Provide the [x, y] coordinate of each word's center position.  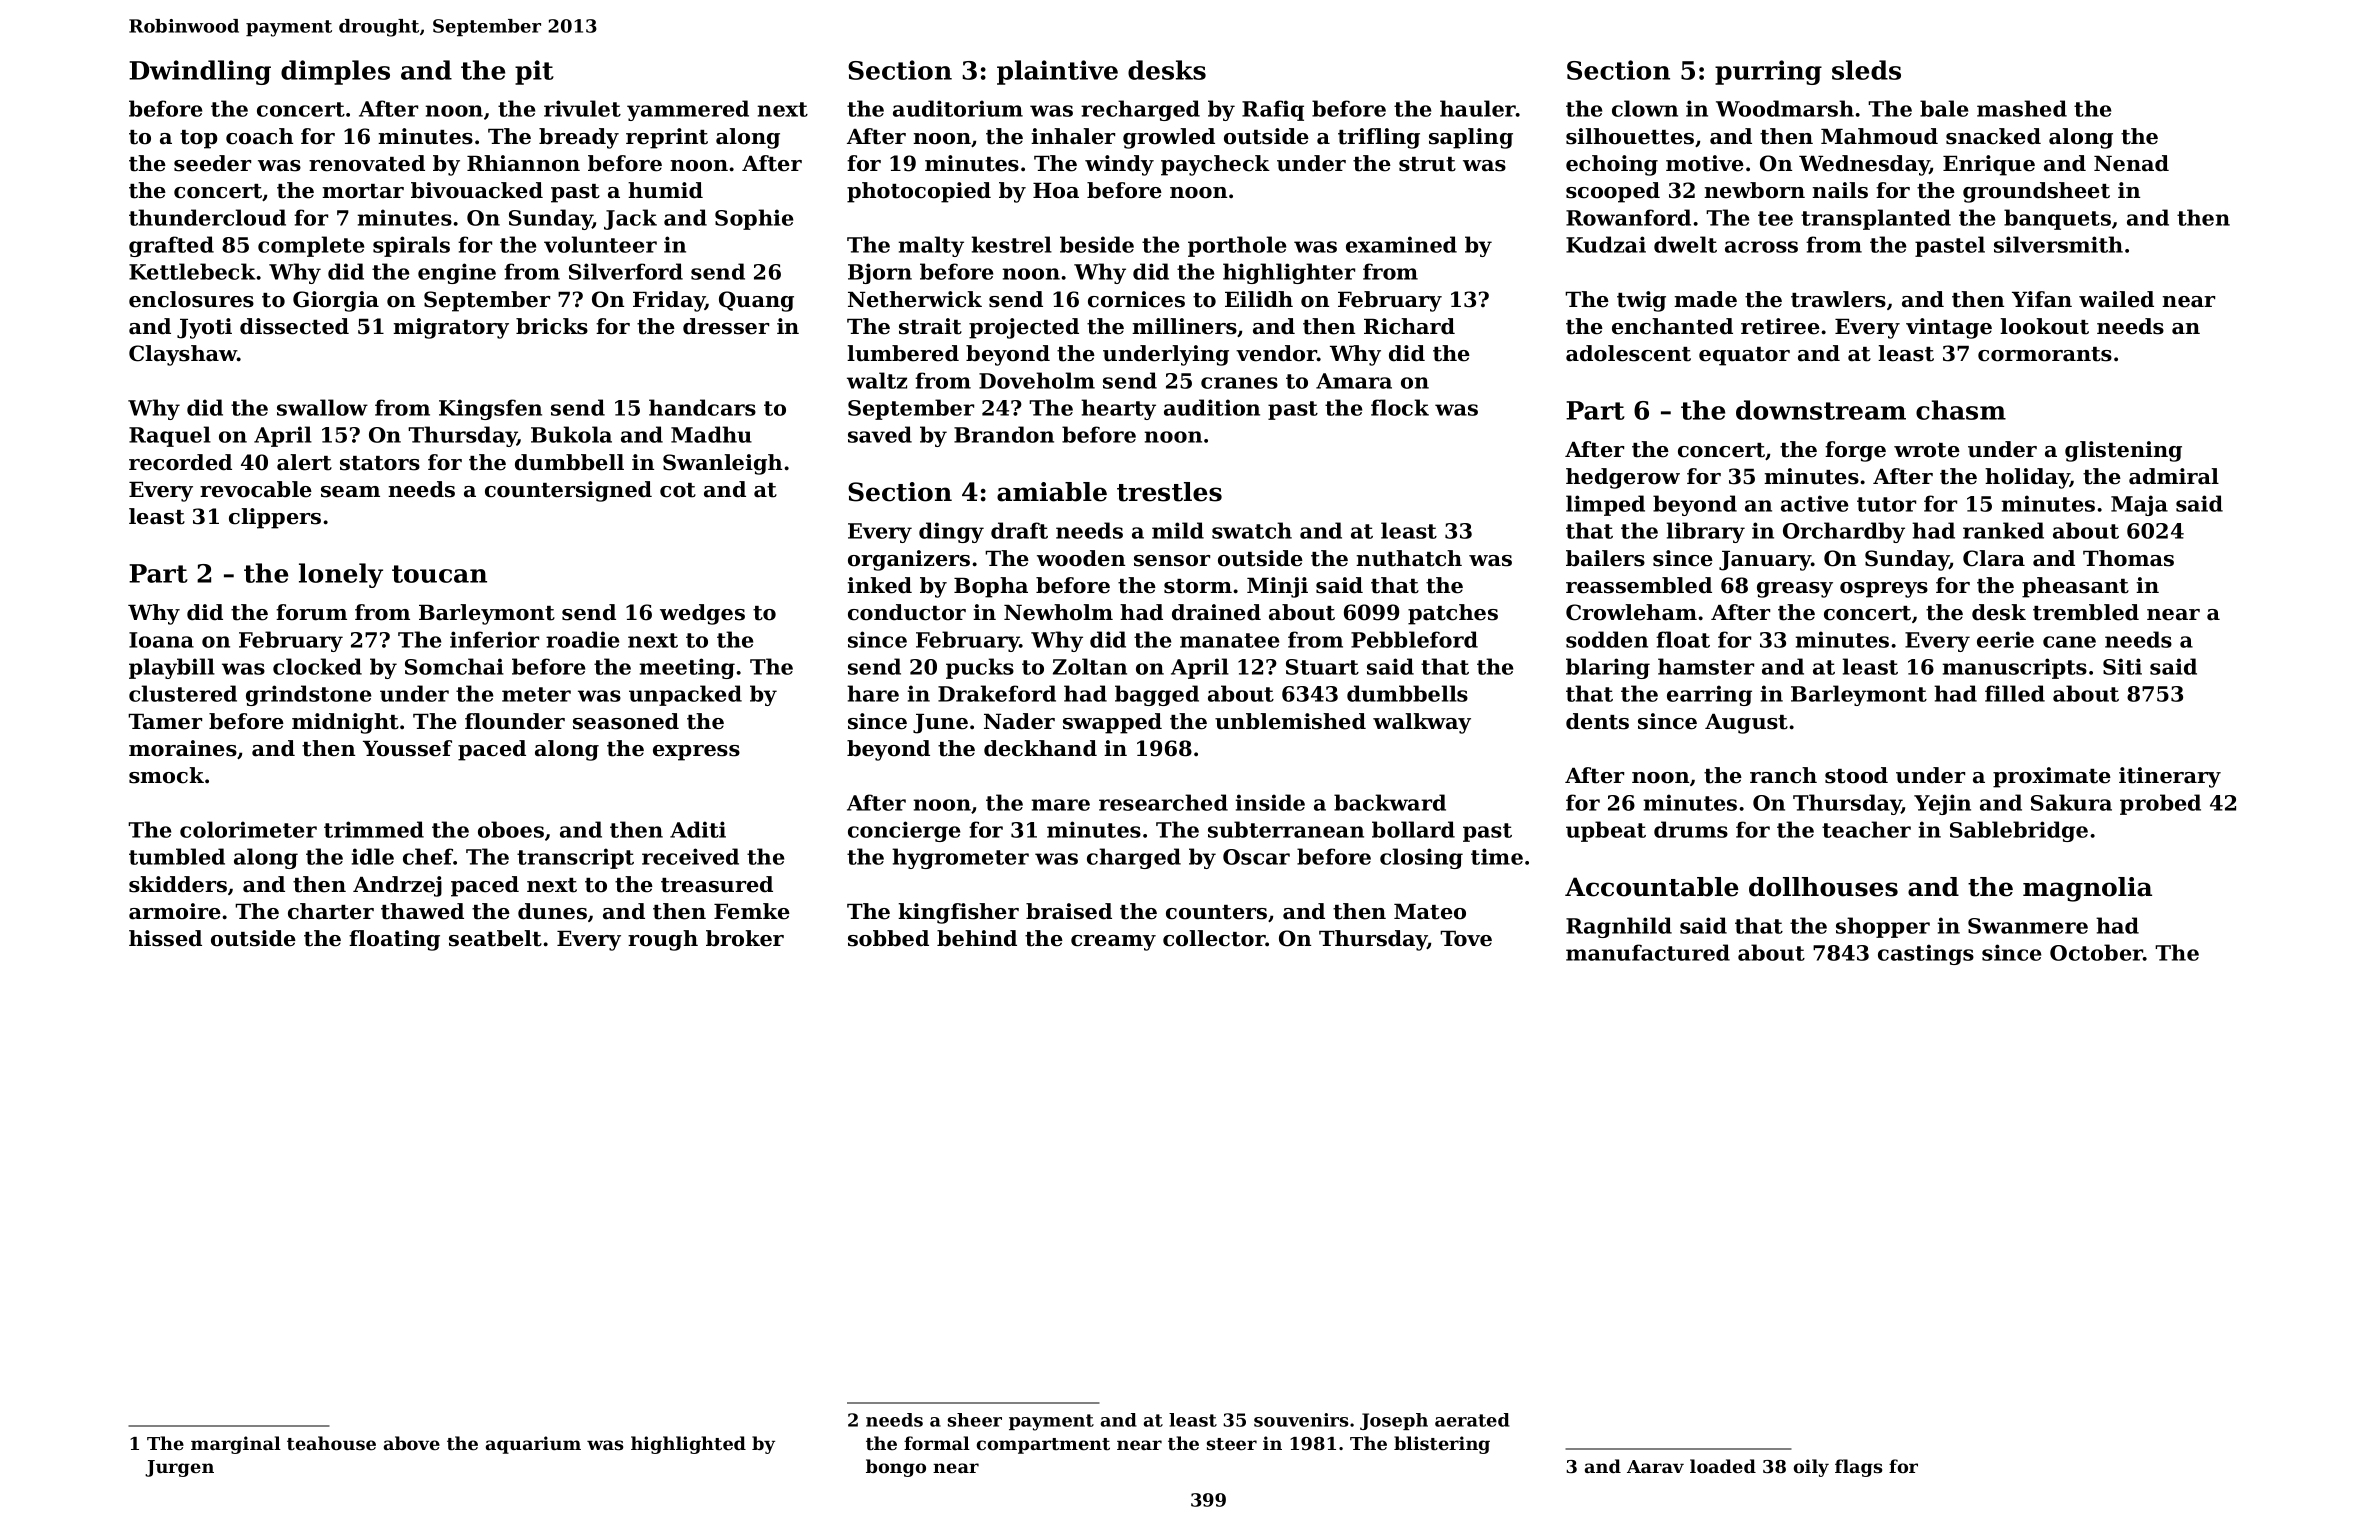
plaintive [1057, 72]
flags [1858, 1468]
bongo [896, 1468]
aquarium [533, 1445]
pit [534, 72]
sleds [1866, 70]
